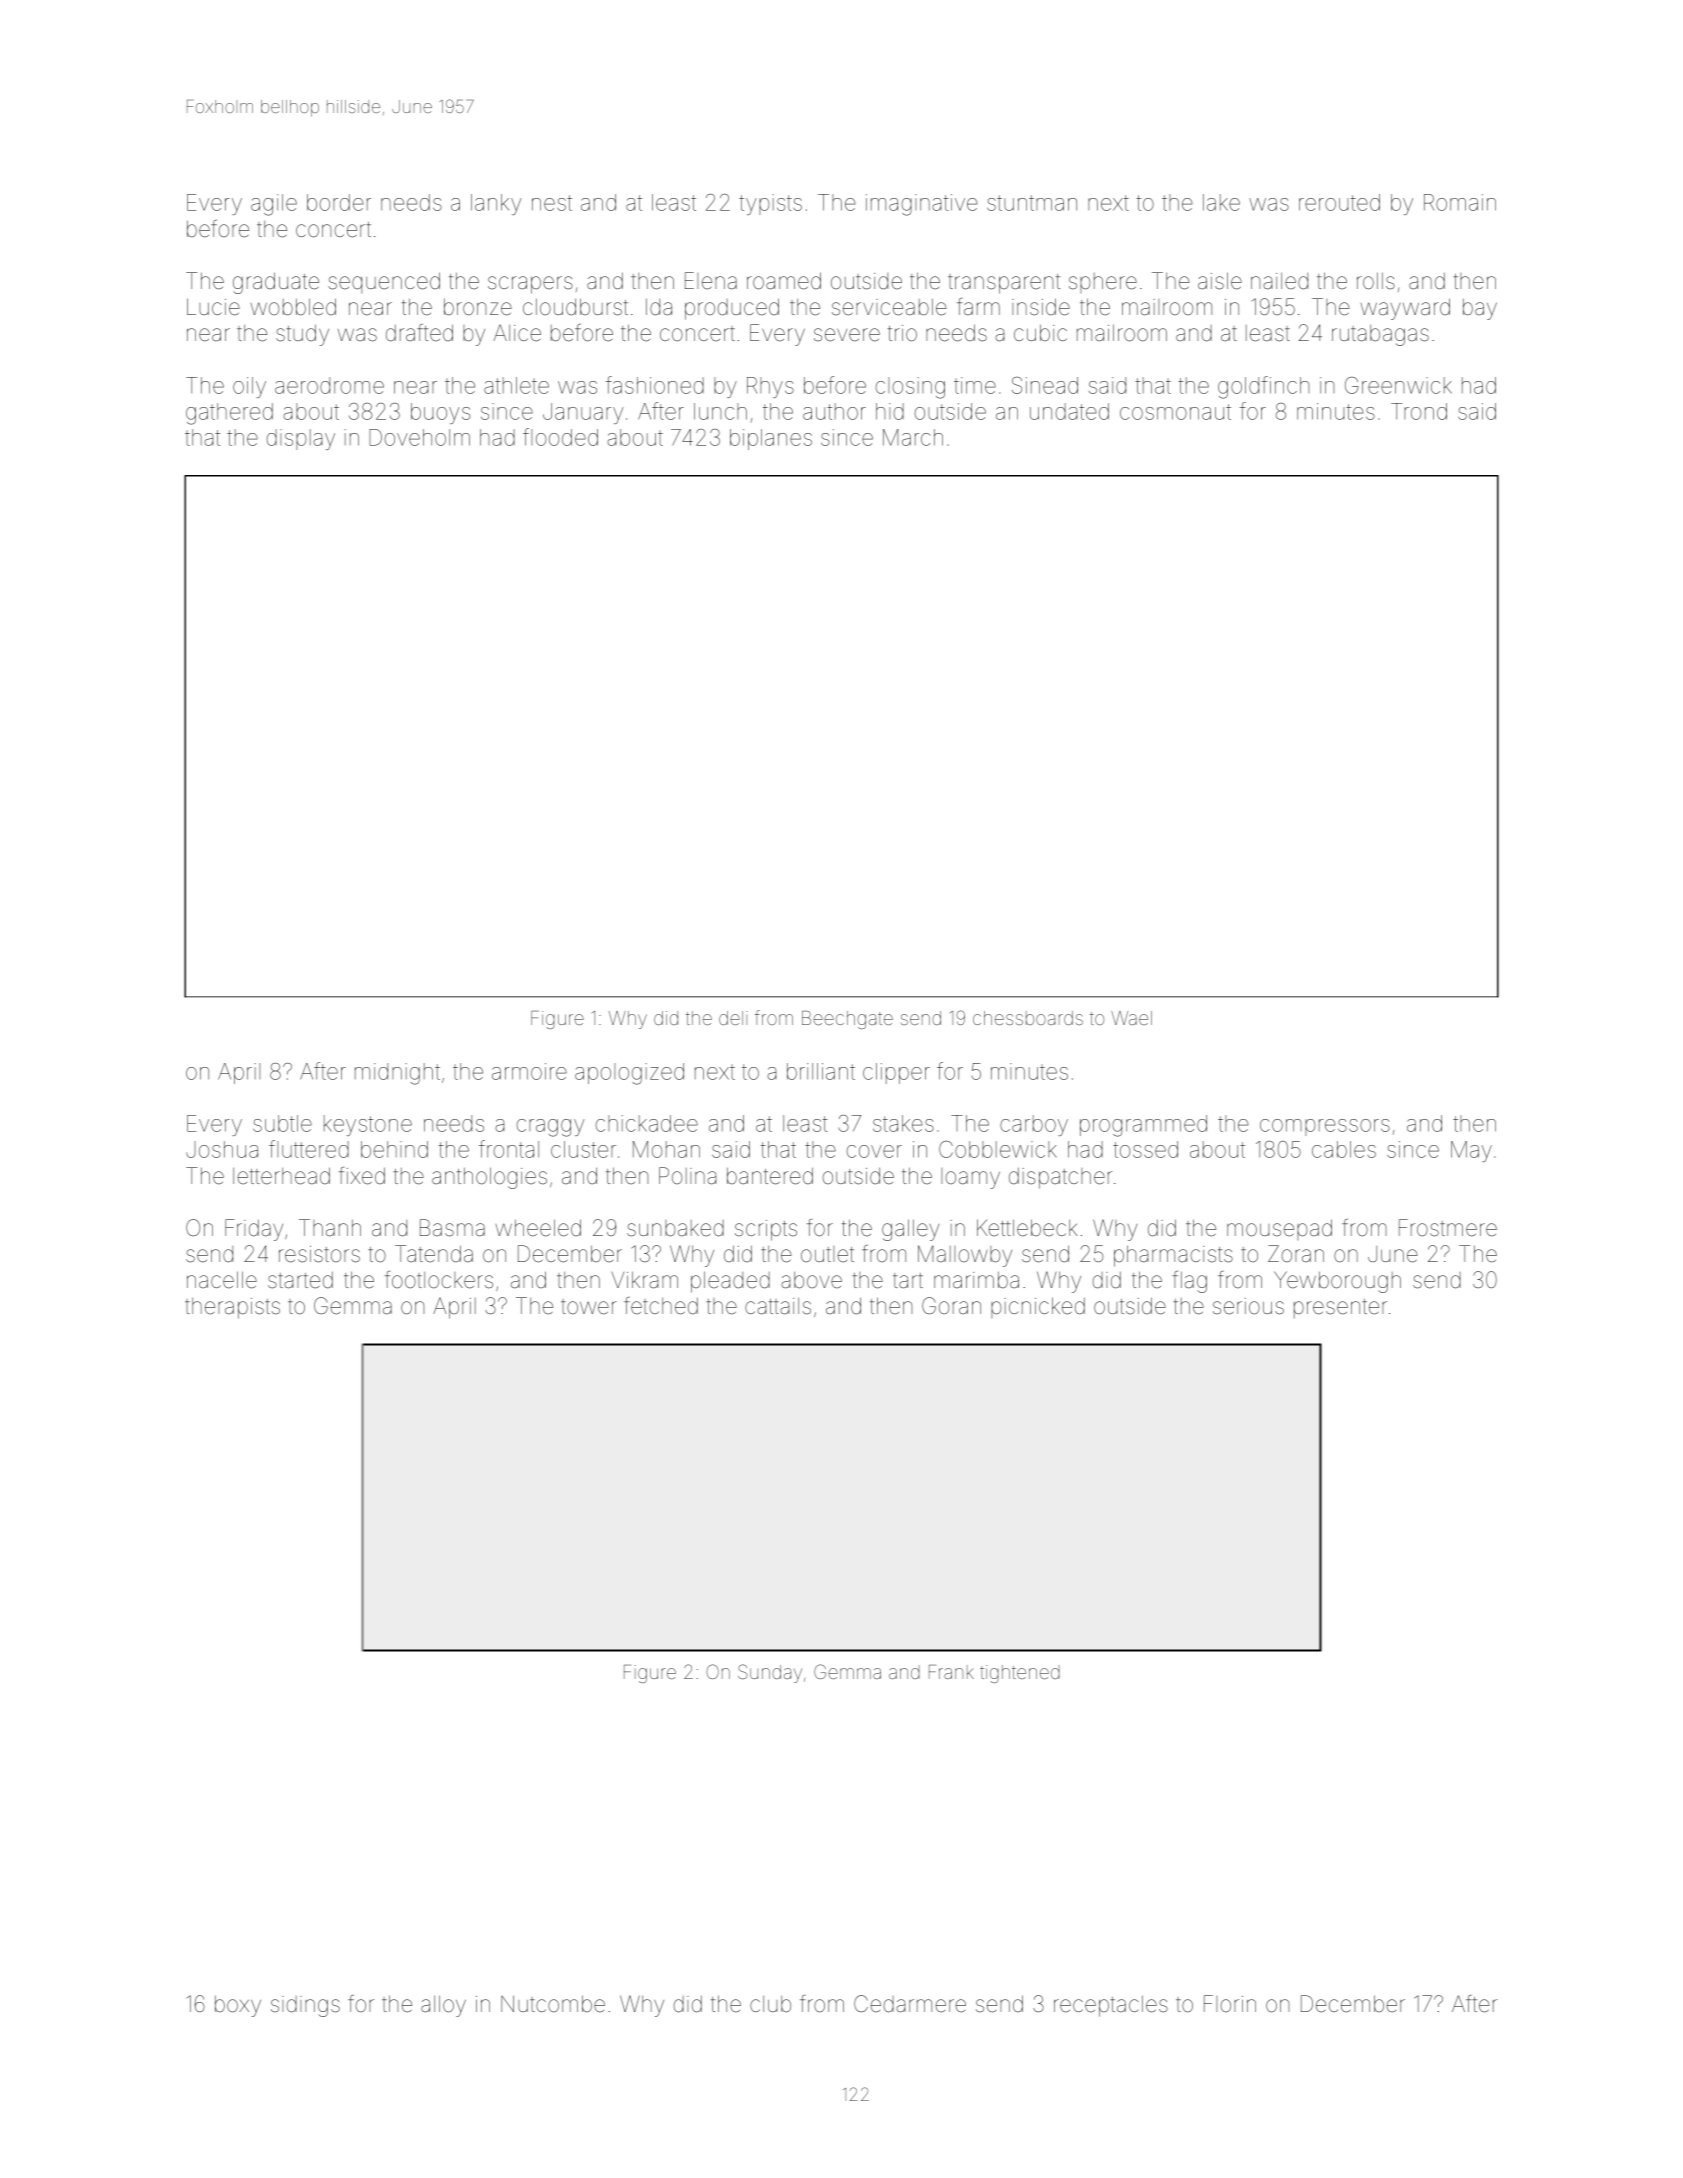 The image size is (1683, 2178). Describe the element at coordinates (1340, 1308) in the screenshot. I see `presenter` at that location.
